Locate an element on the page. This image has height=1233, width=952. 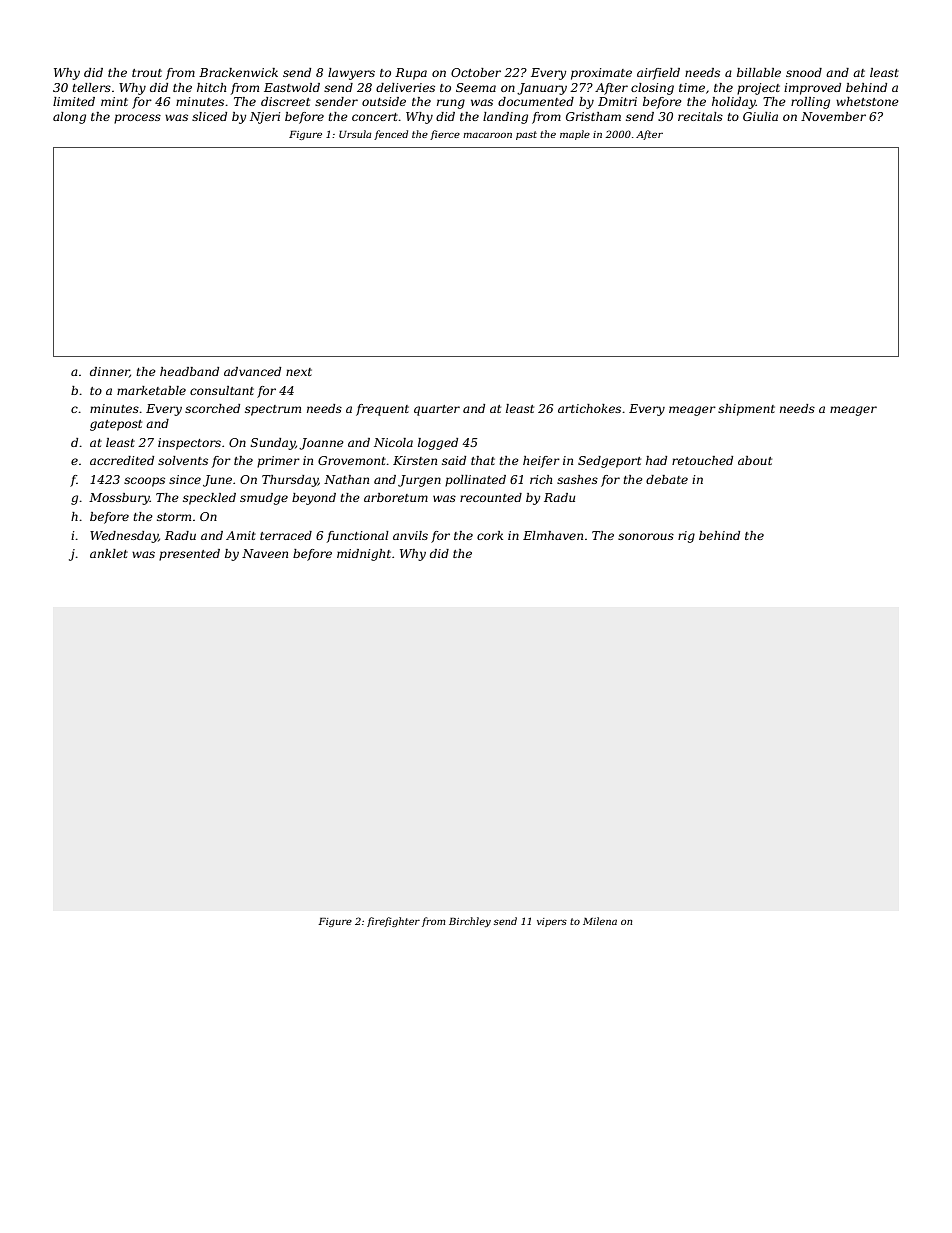
Birchley is located at coordinates (470, 922).
